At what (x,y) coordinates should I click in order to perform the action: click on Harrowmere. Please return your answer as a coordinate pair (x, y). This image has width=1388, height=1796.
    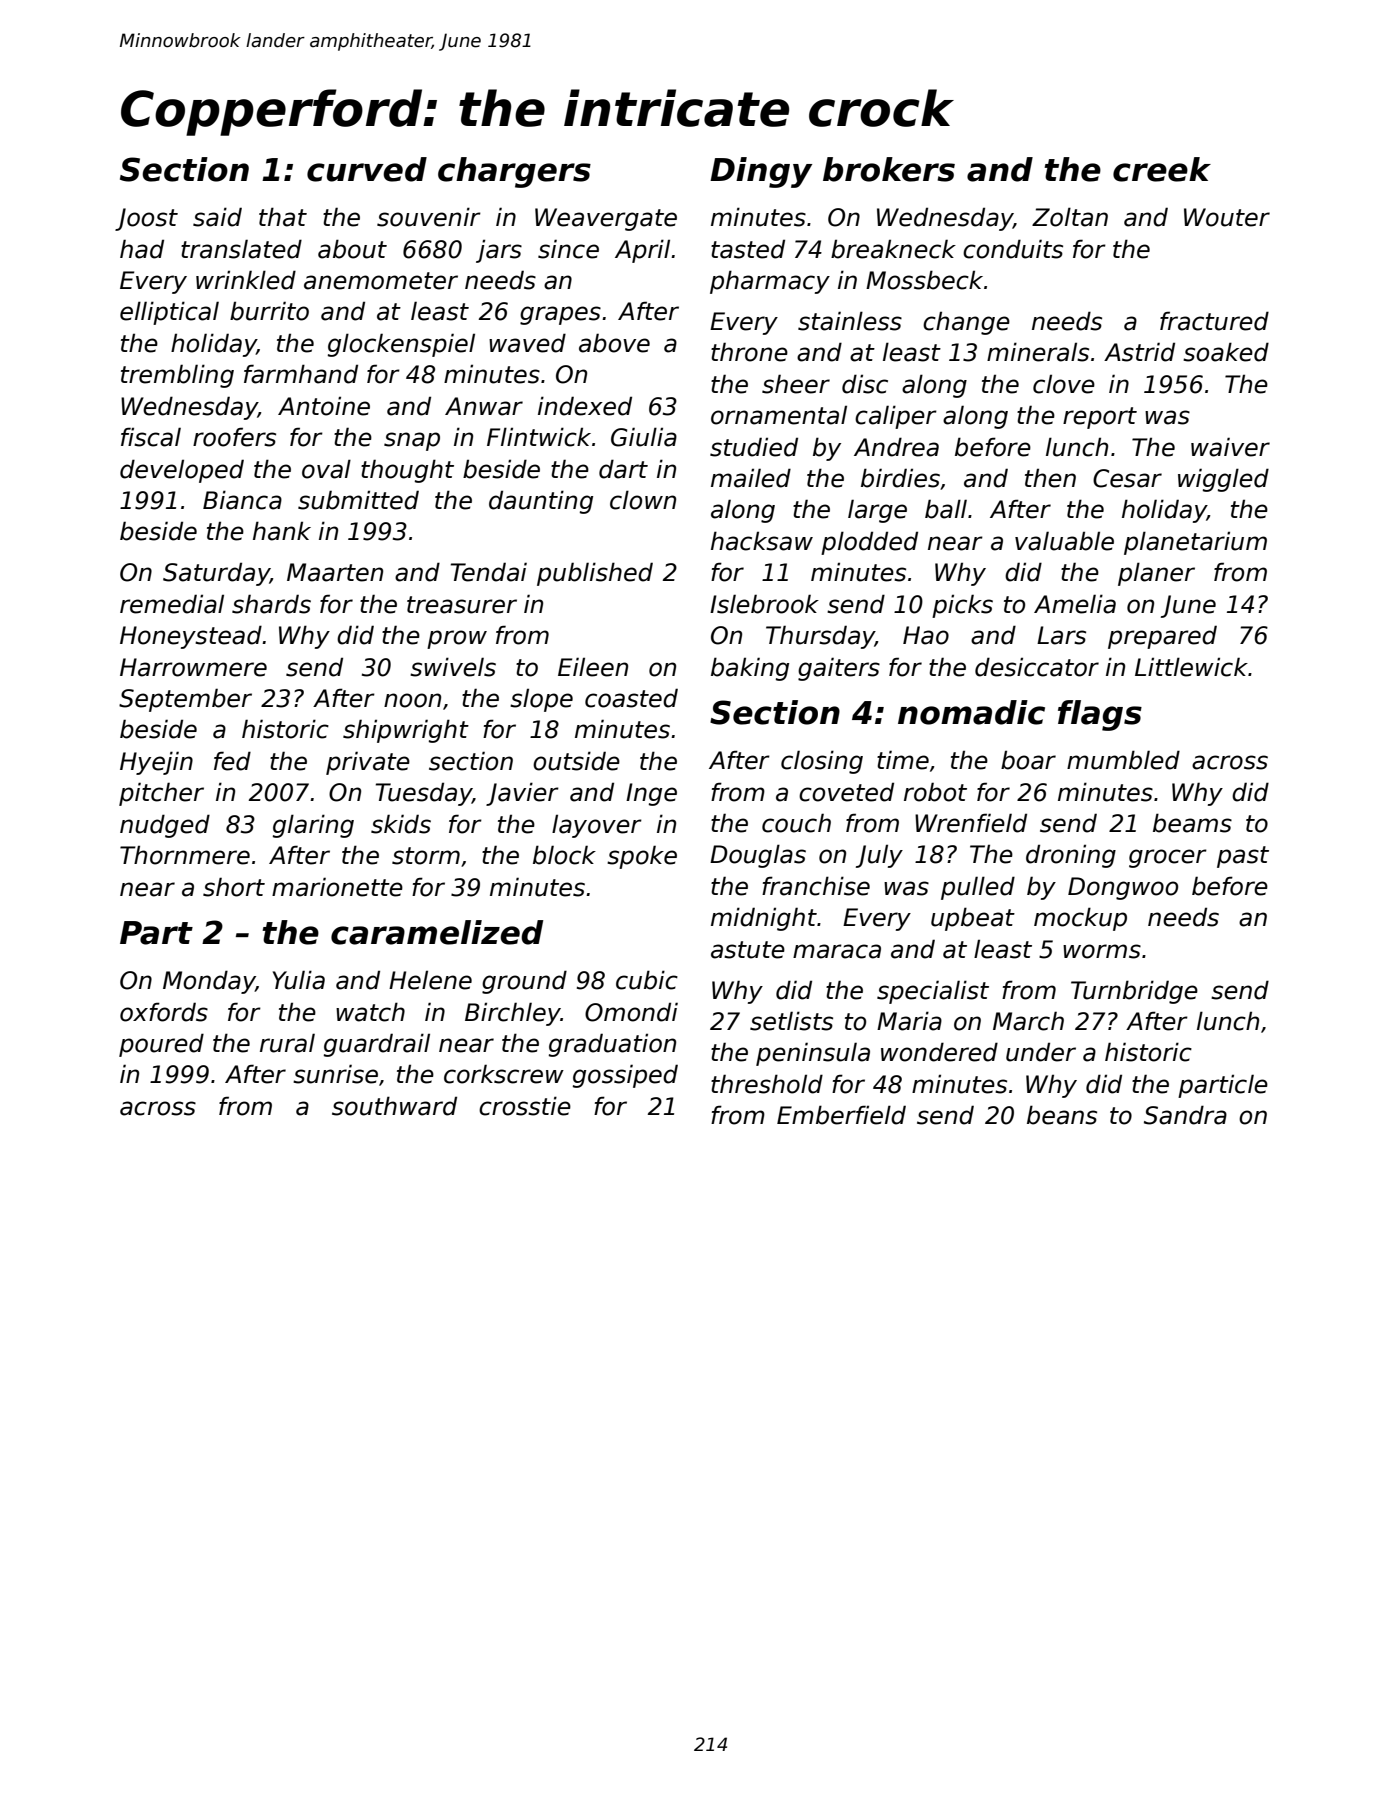
    Looking at the image, I should click on (193, 667).
